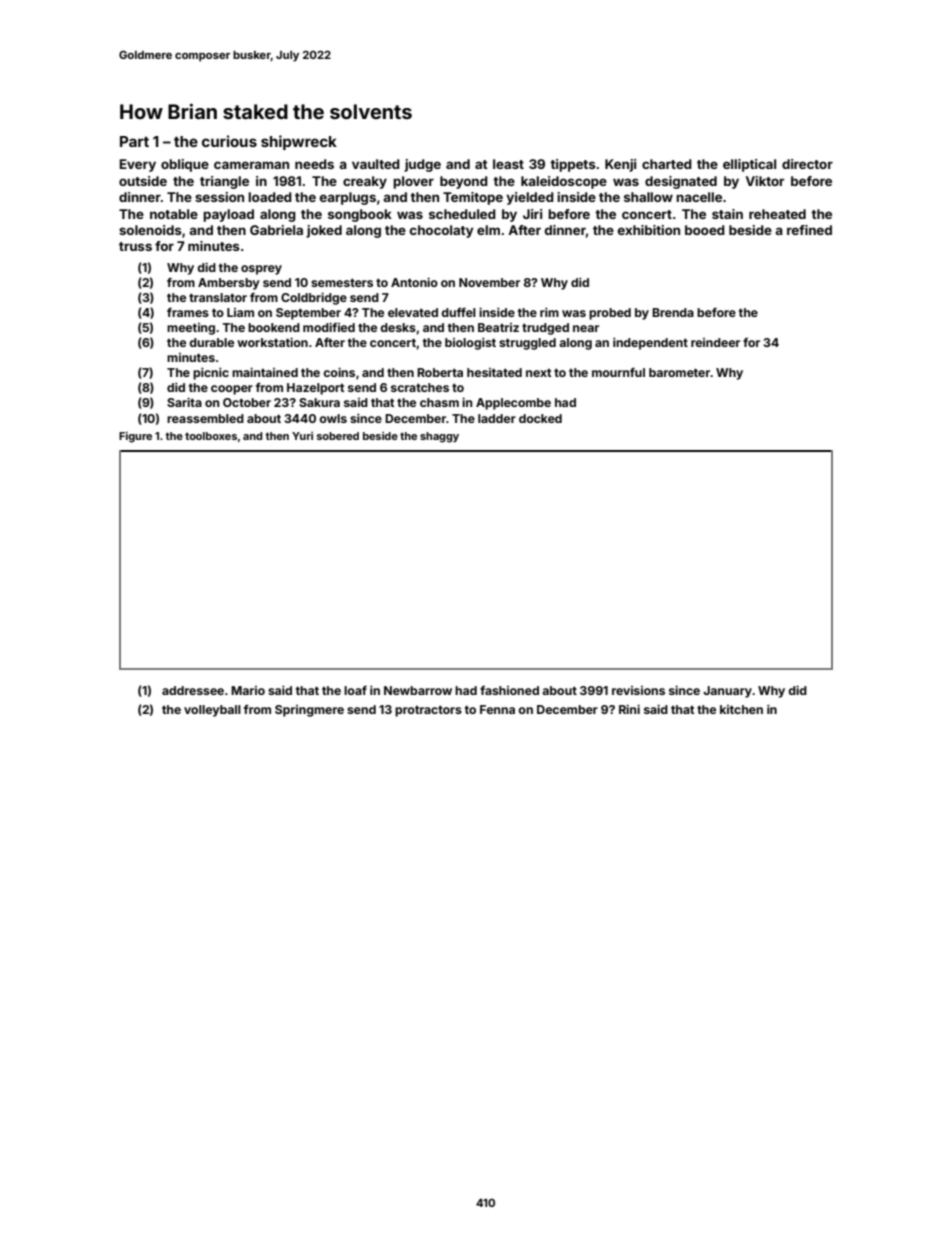 Image resolution: width=952 pixels, height=1233 pixels. Describe the element at coordinates (439, 437) in the screenshot. I see `shaggy` at that location.
